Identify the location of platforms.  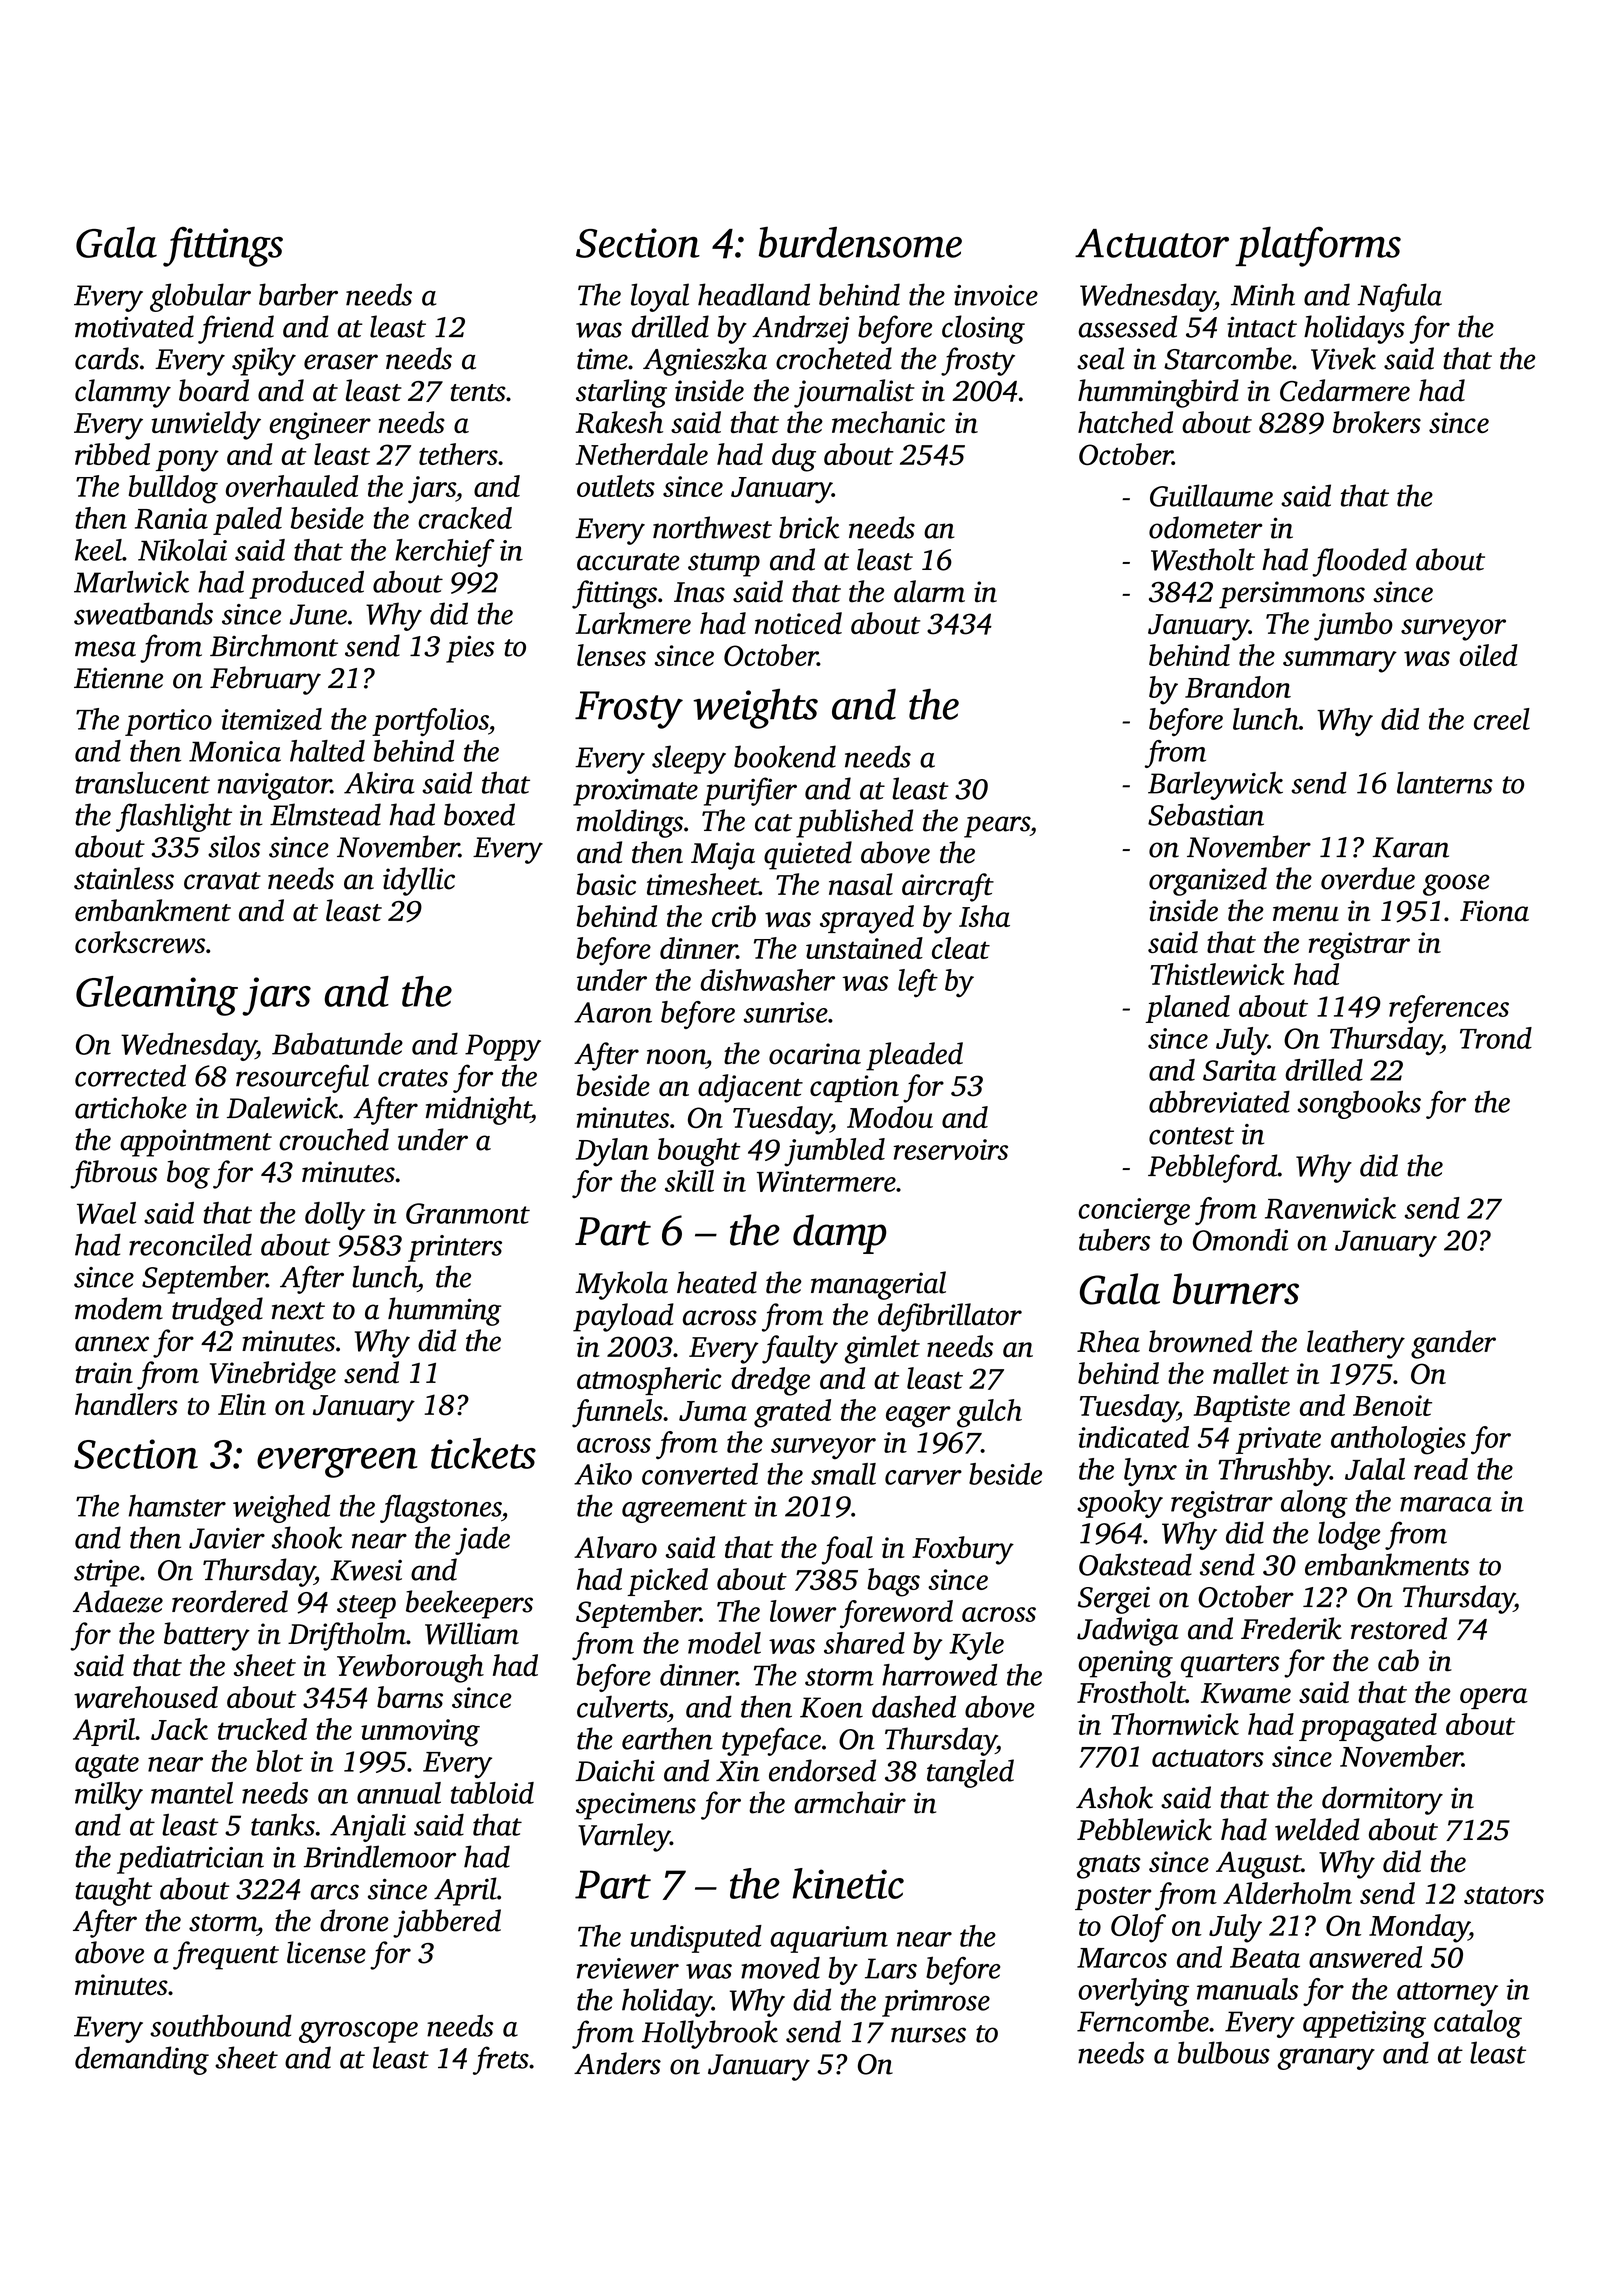
(1318, 246).
